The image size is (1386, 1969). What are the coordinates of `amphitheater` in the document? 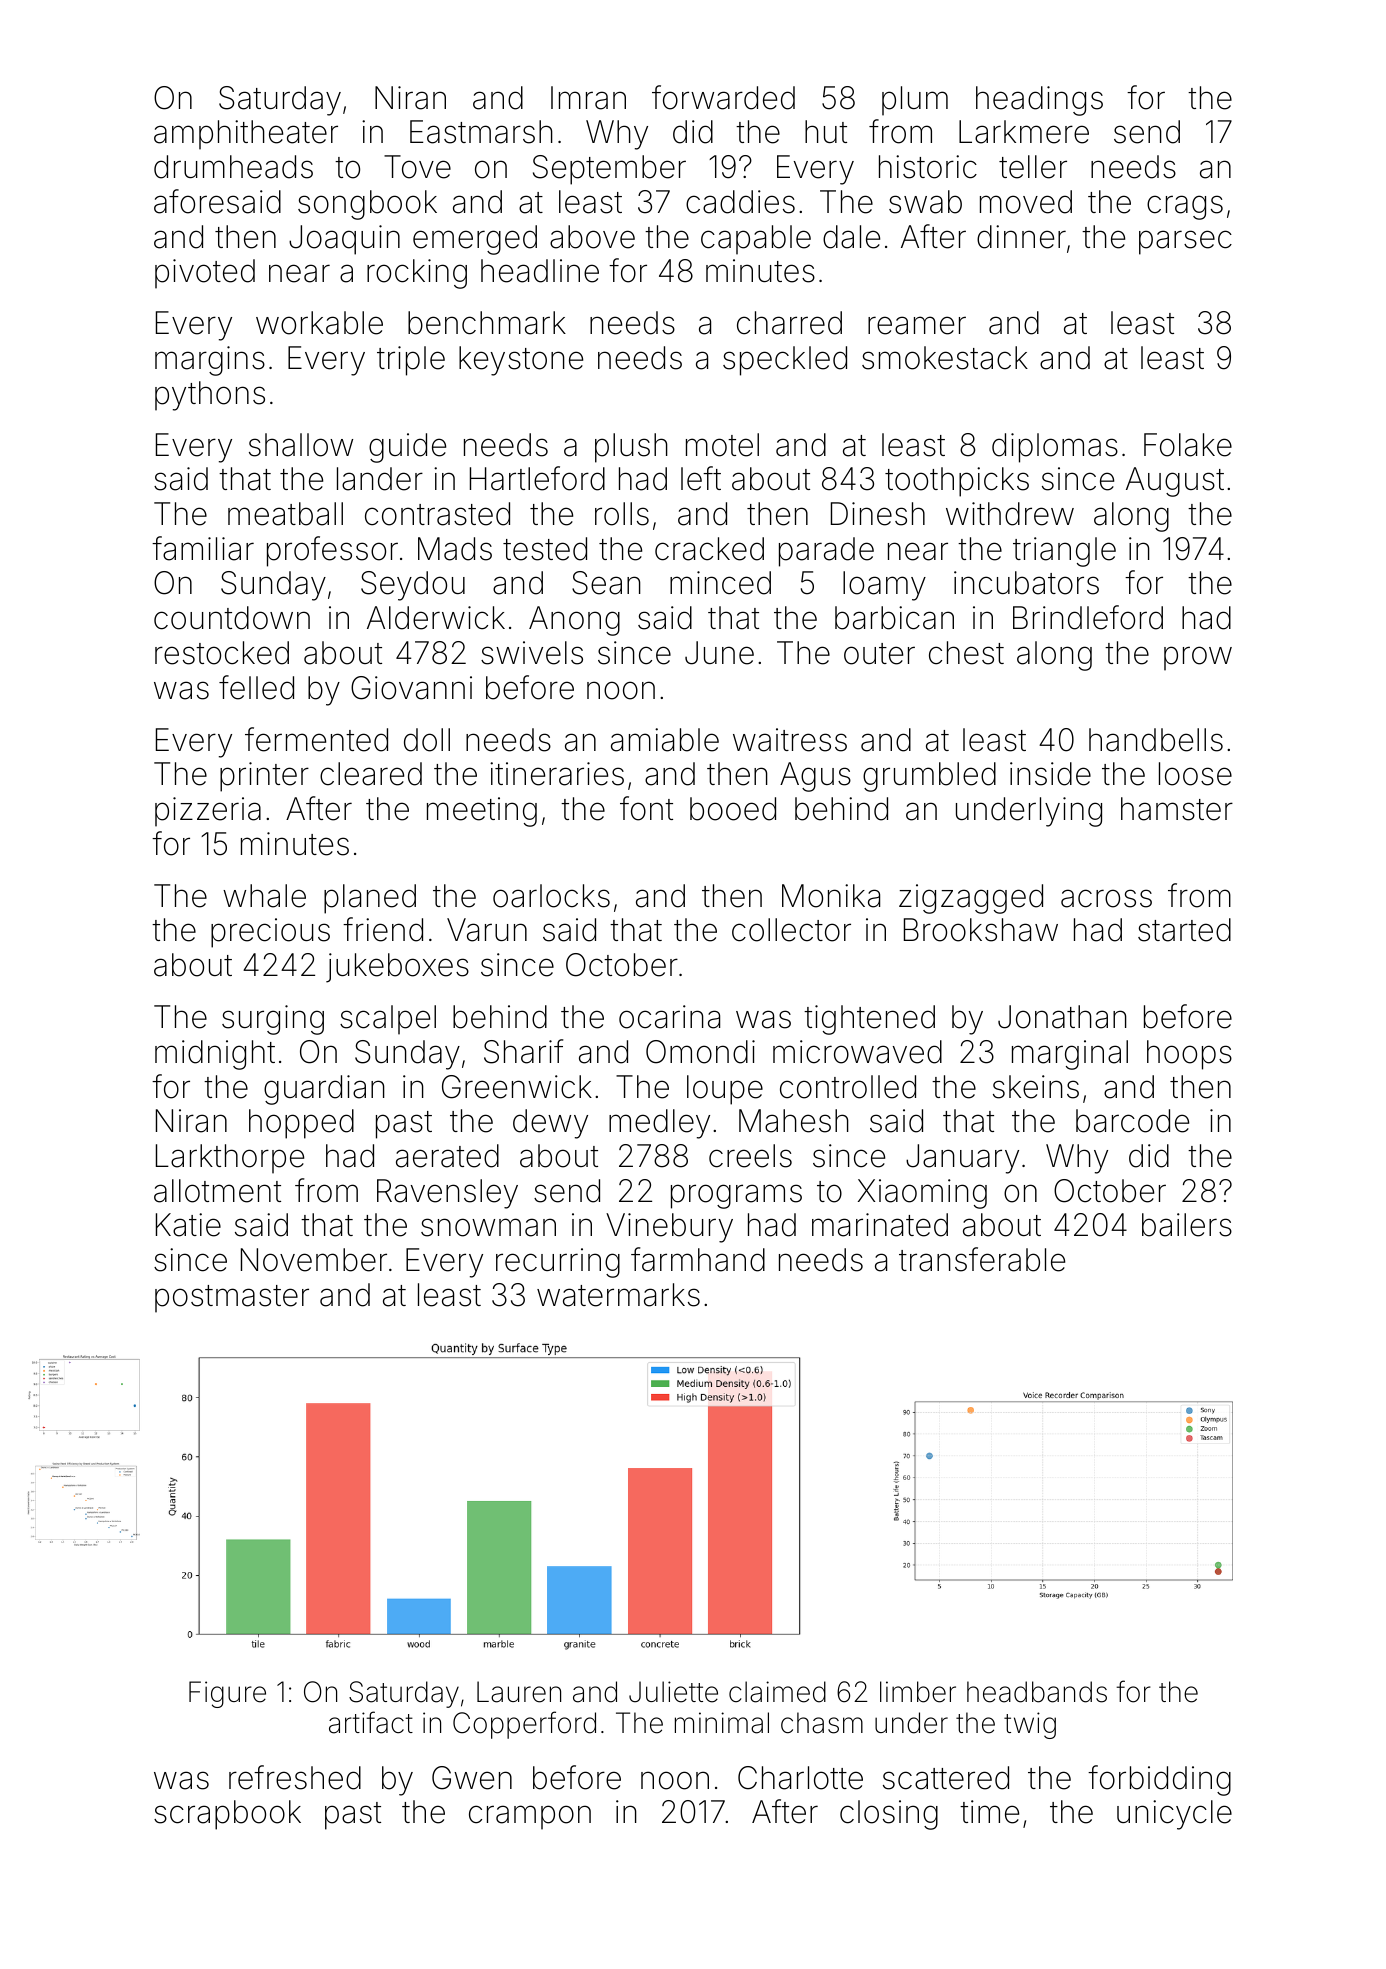 It's located at (246, 135).
